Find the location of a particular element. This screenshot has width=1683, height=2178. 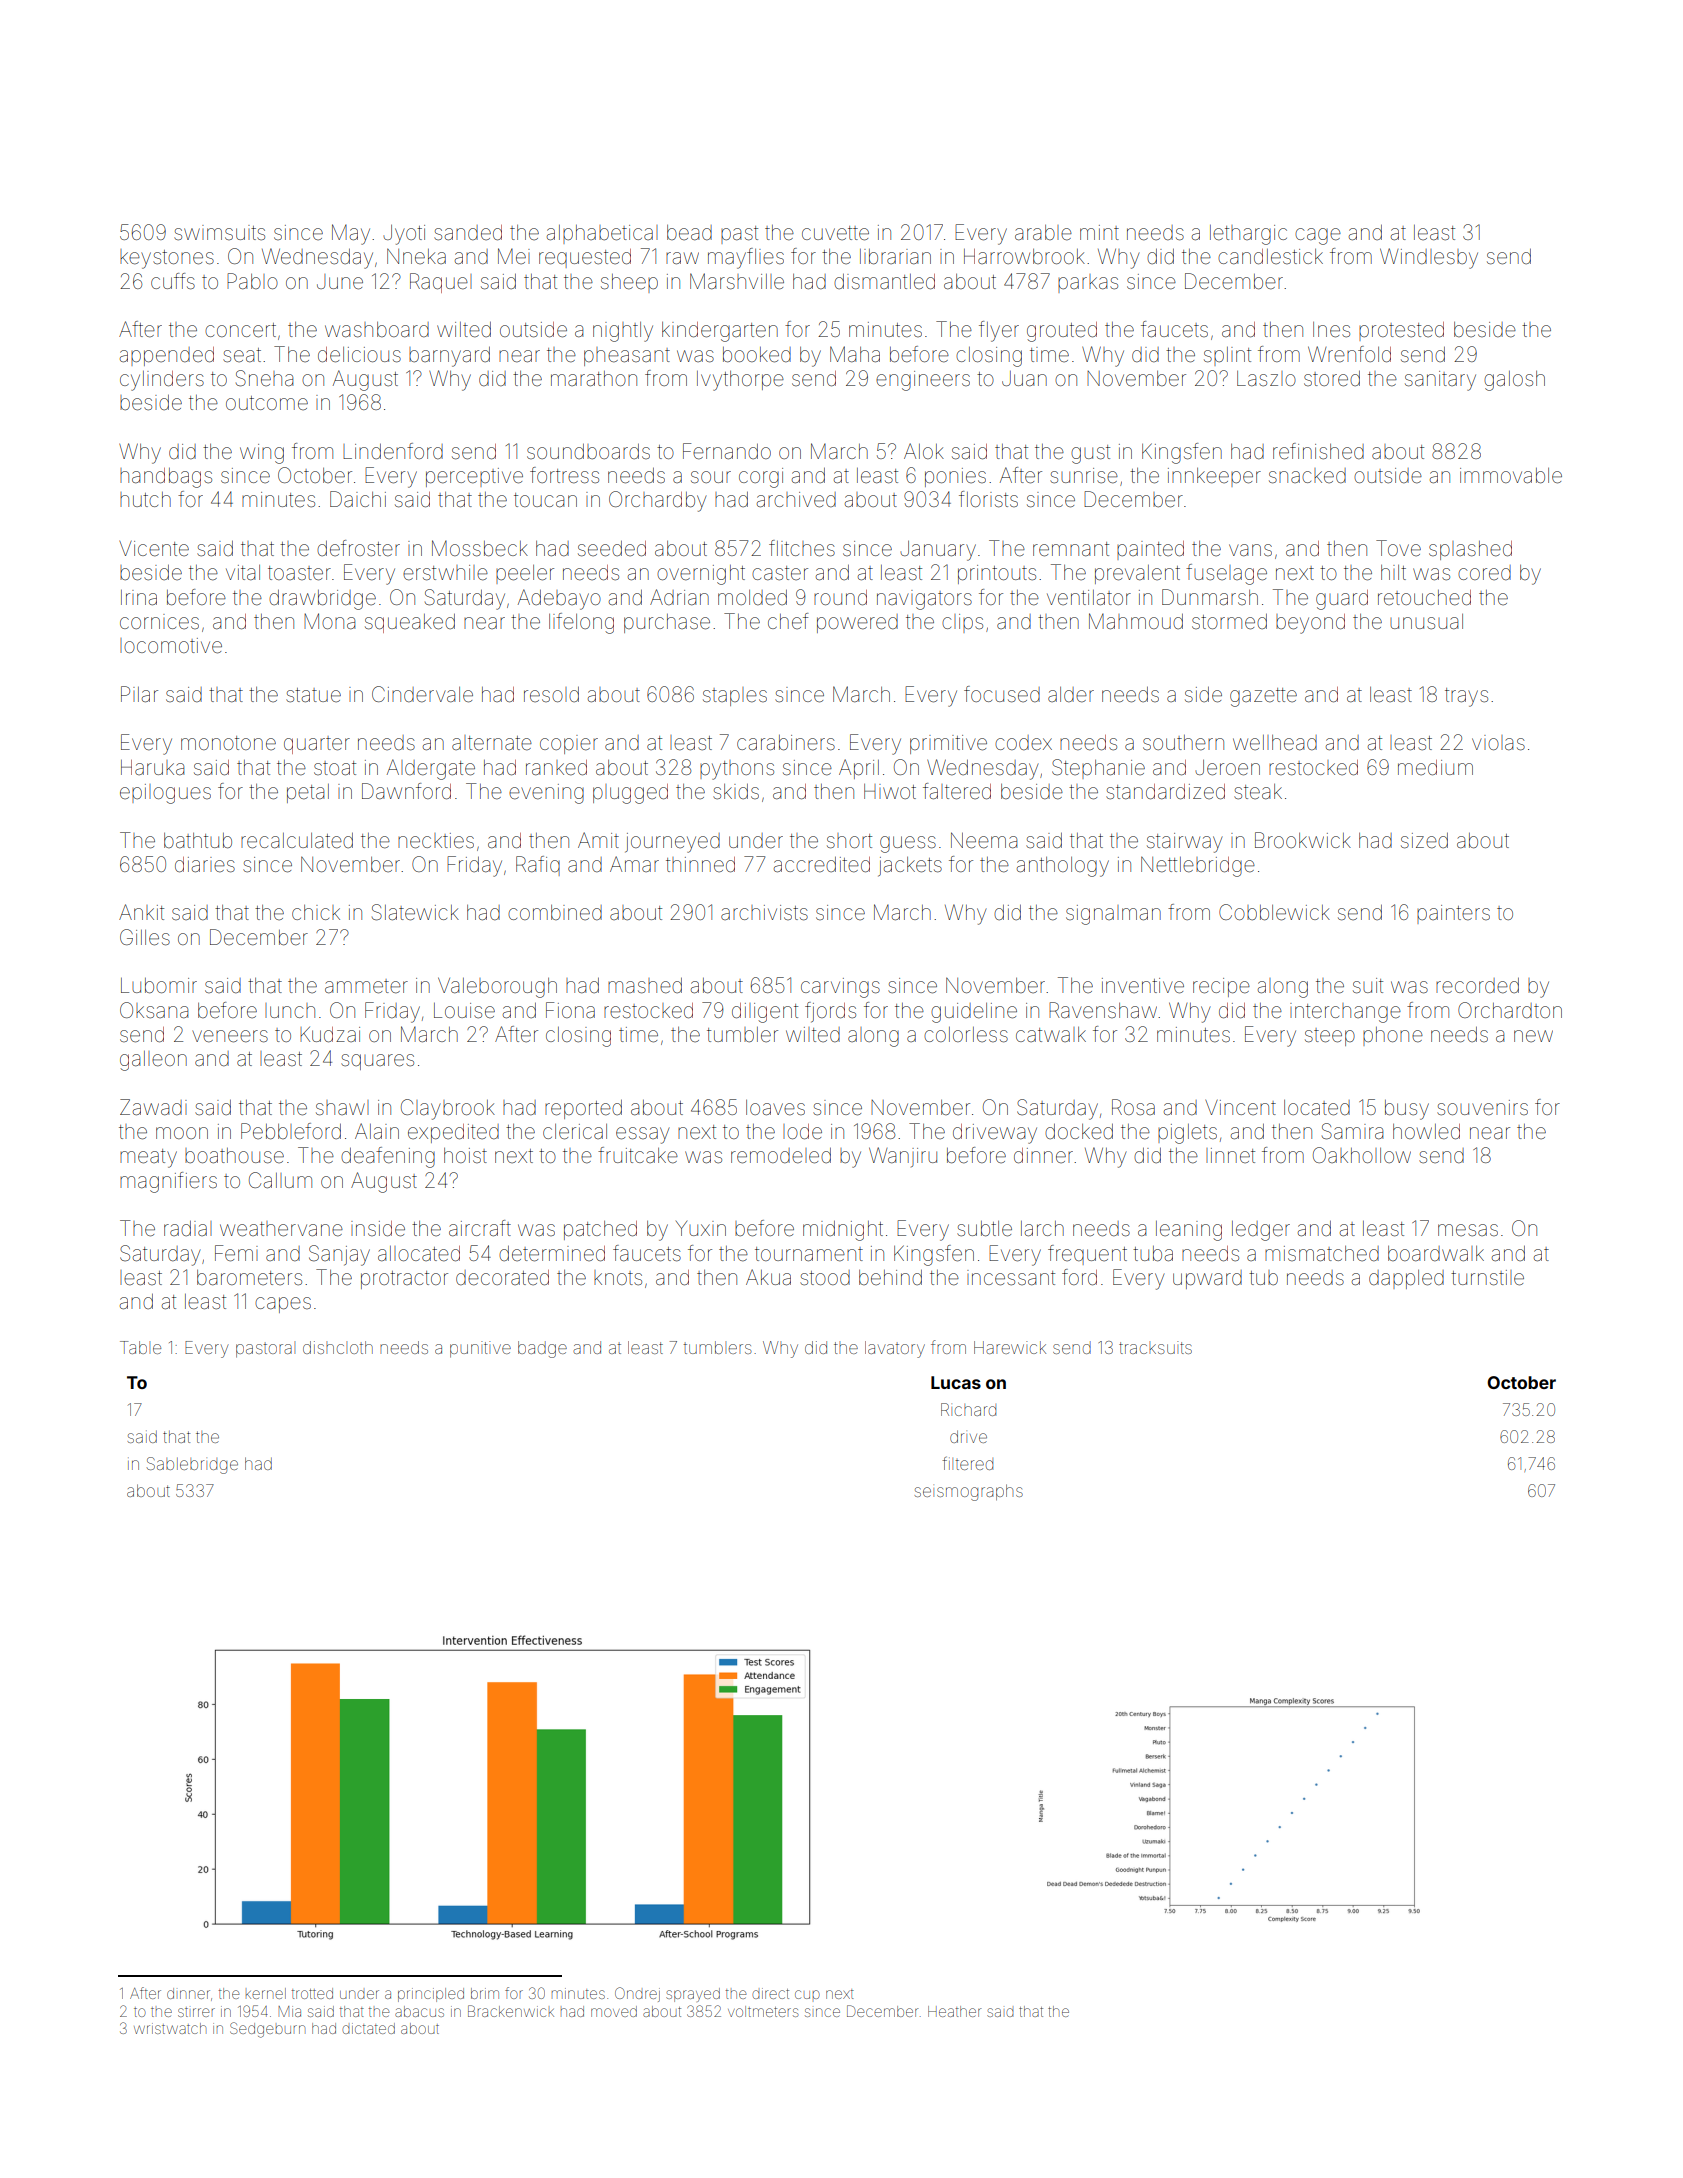

librarian is located at coordinates (895, 256).
